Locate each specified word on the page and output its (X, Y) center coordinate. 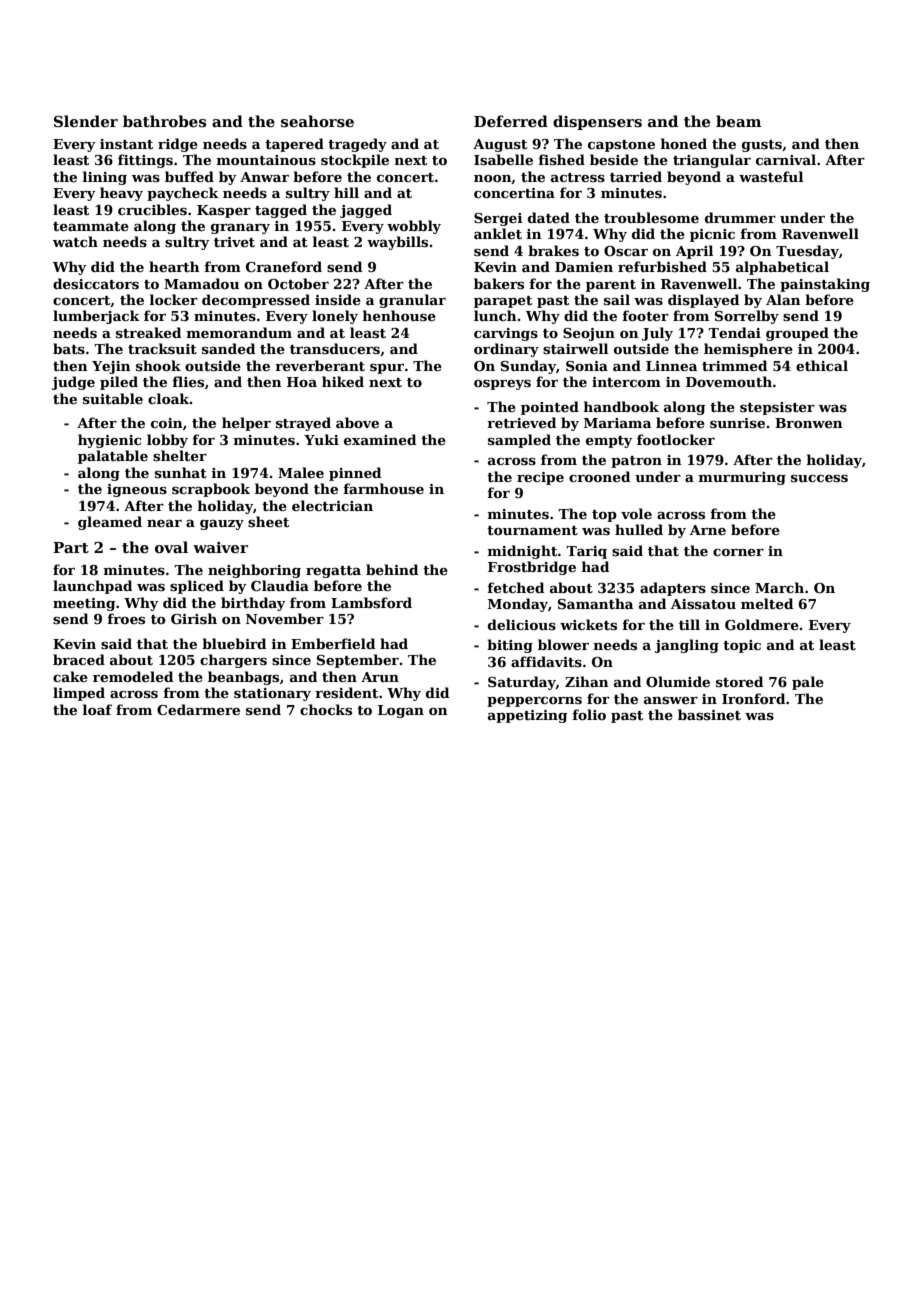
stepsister (777, 408)
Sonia (587, 366)
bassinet (709, 714)
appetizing (527, 716)
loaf (97, 709)
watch (75, 241)
